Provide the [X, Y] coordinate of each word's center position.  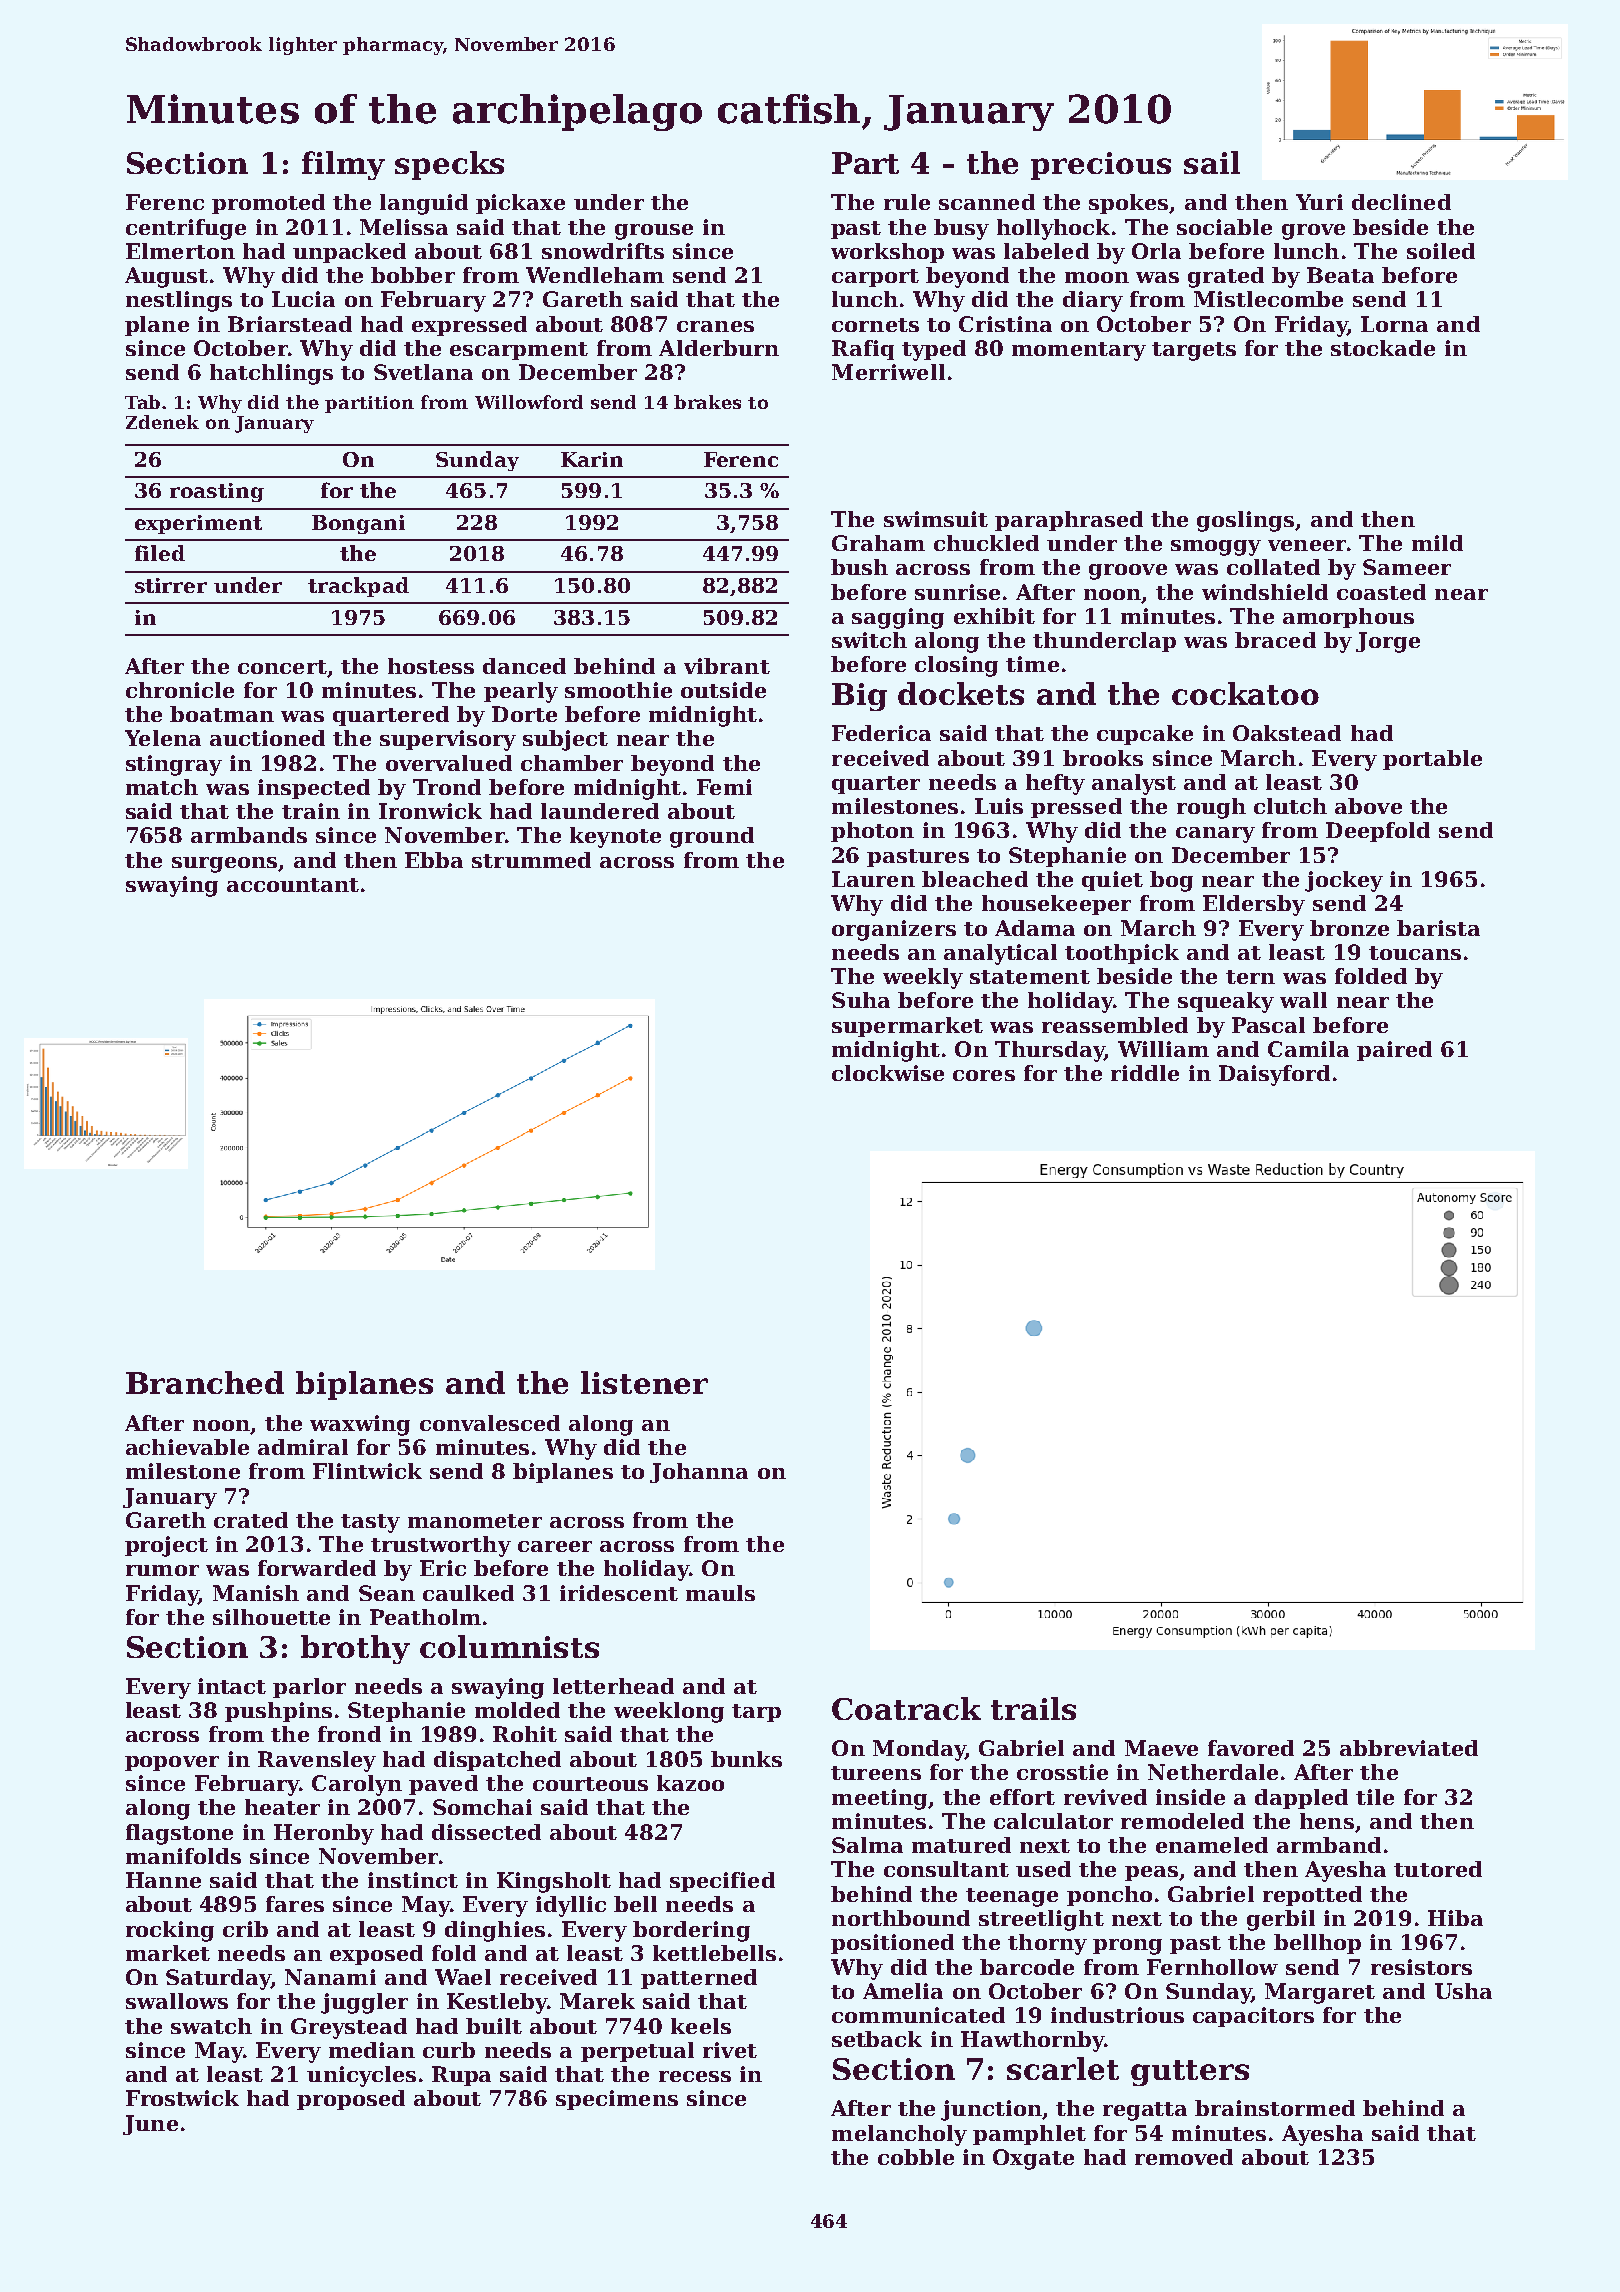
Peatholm [425, 1617]
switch [869, 640]
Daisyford [1274, 1075]
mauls [720, 1593]
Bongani [358, 524]
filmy [343, 165]
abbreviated [1409, 1748]
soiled [1441, 251]
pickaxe [520, 204]
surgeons [224, 865]
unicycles [361, 2076]
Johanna [699, 1473]
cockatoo [1245, 693]
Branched [205, 1382]
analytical [1000, 954]
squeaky [1226, 1002]
